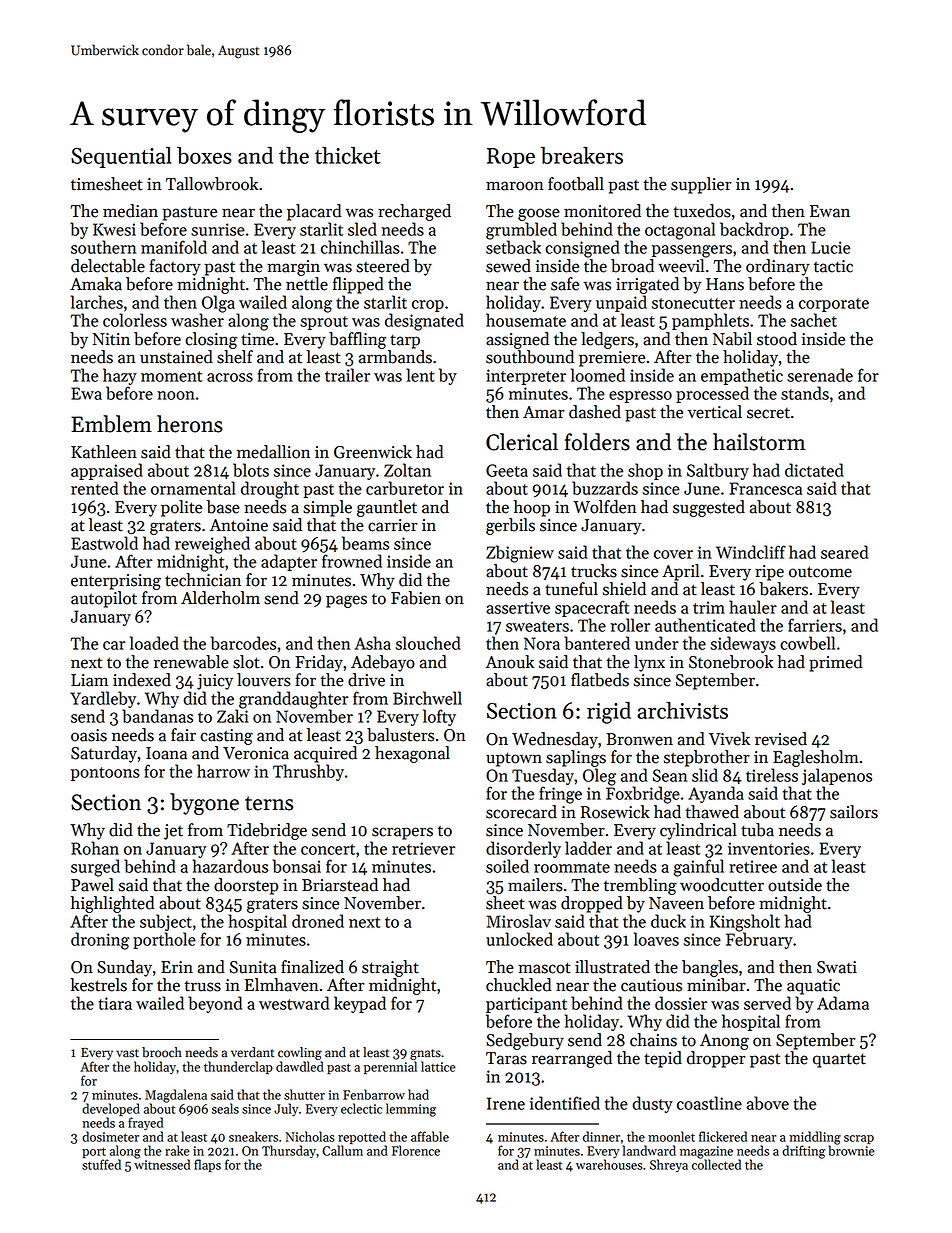  I want to click on bakers, so click(783, 589).
